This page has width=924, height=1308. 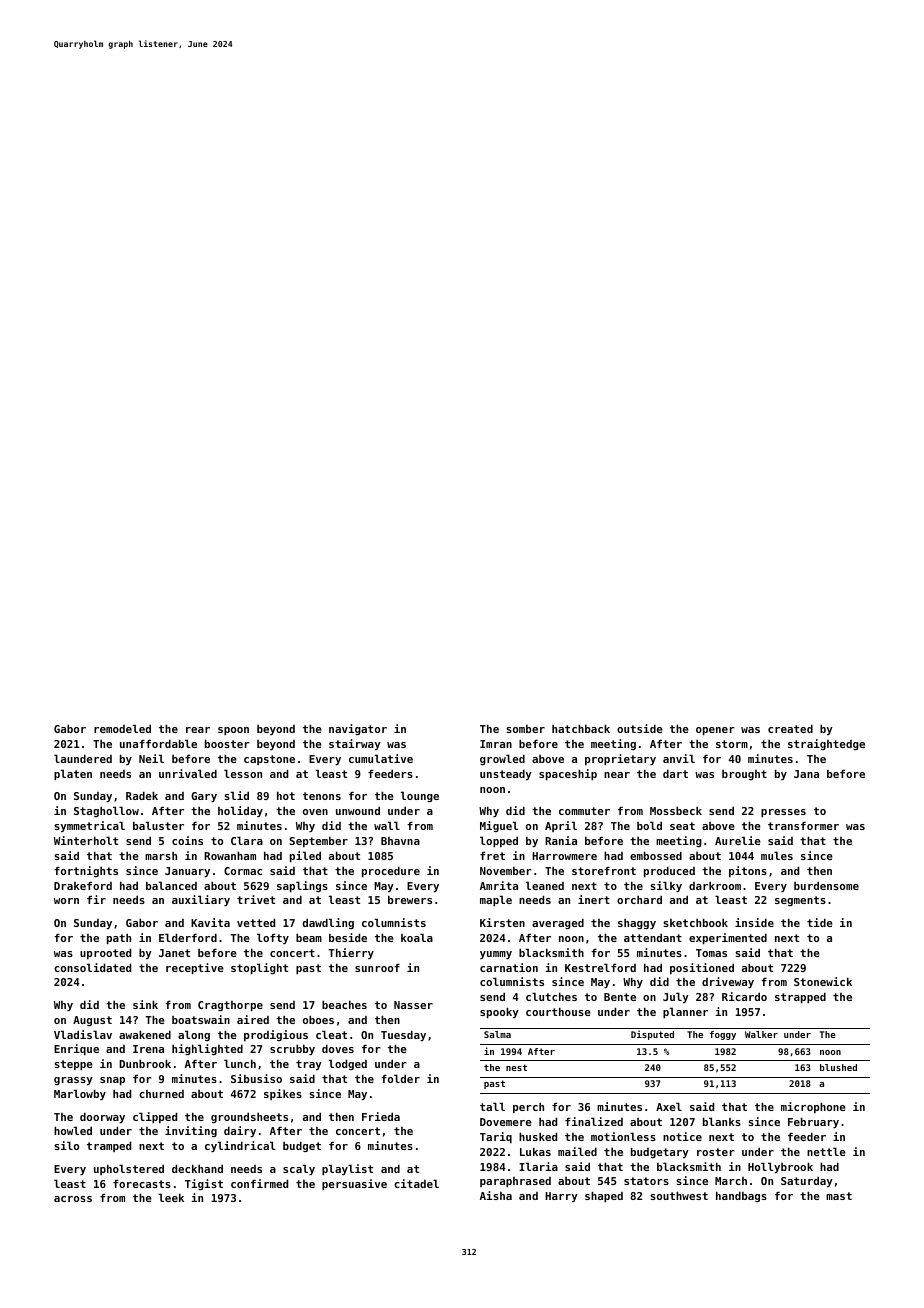 I want to click on grassy, so click(x=73, y=1081).
